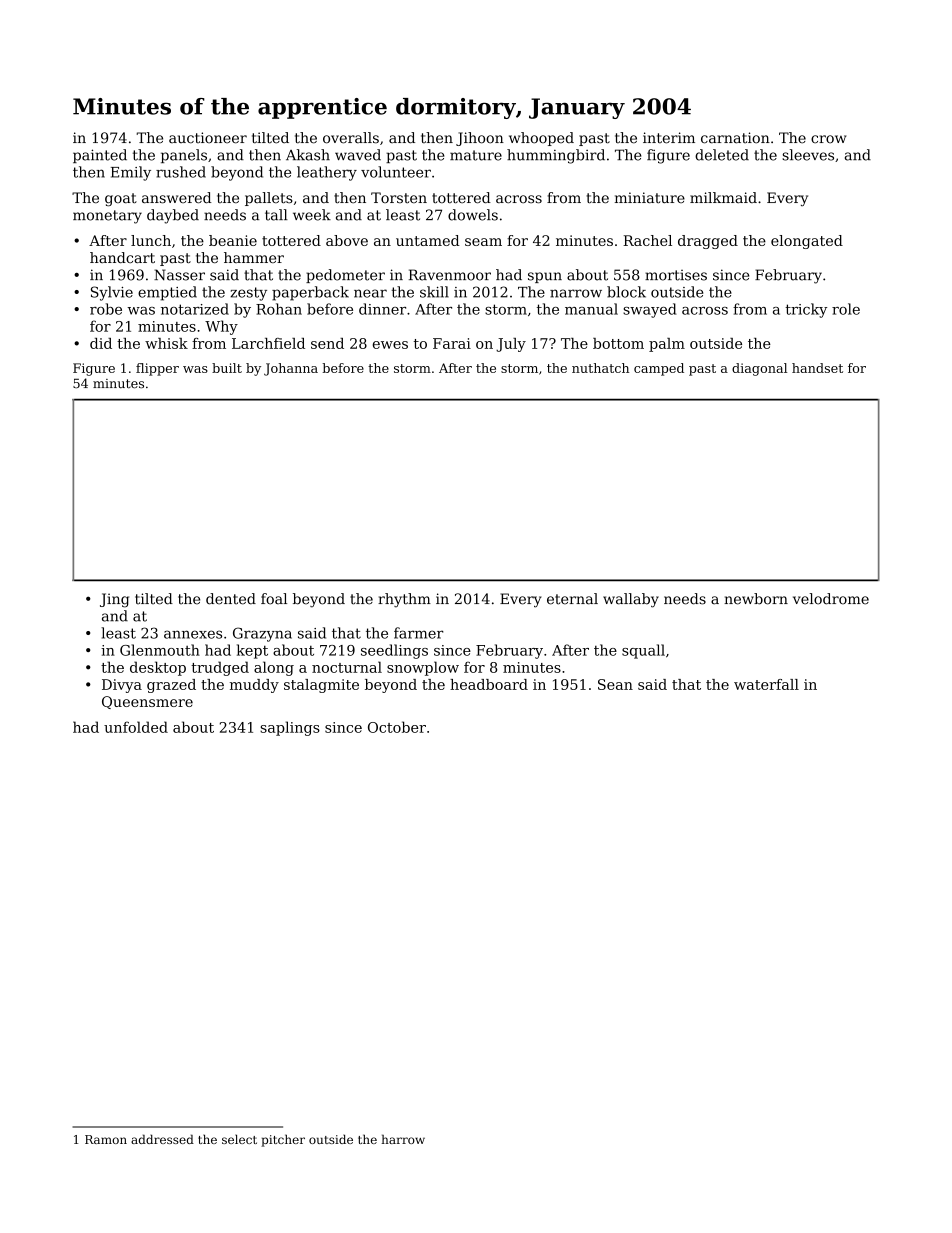 This page has width=952, height=1233. I want to click on crow, so click(828, 139).
